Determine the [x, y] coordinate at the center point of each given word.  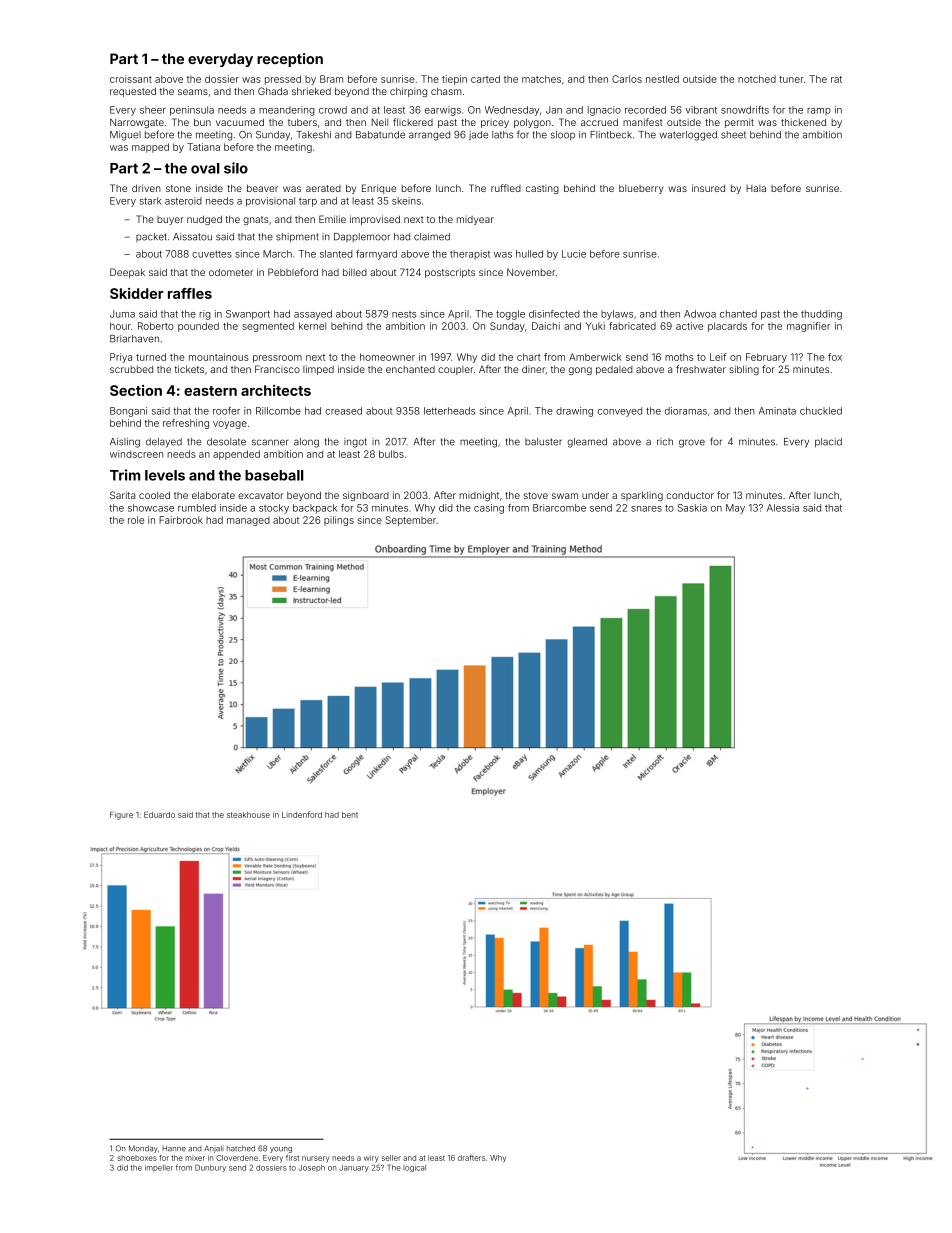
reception [290, 60]
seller [391, 1158]
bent [350, 815]
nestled [662, 79]
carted [485, 79]
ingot [355, 443]
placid [828, 442]
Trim [125, 475]
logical [414, 1168]
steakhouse [248, 815]
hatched [241, 1149]
